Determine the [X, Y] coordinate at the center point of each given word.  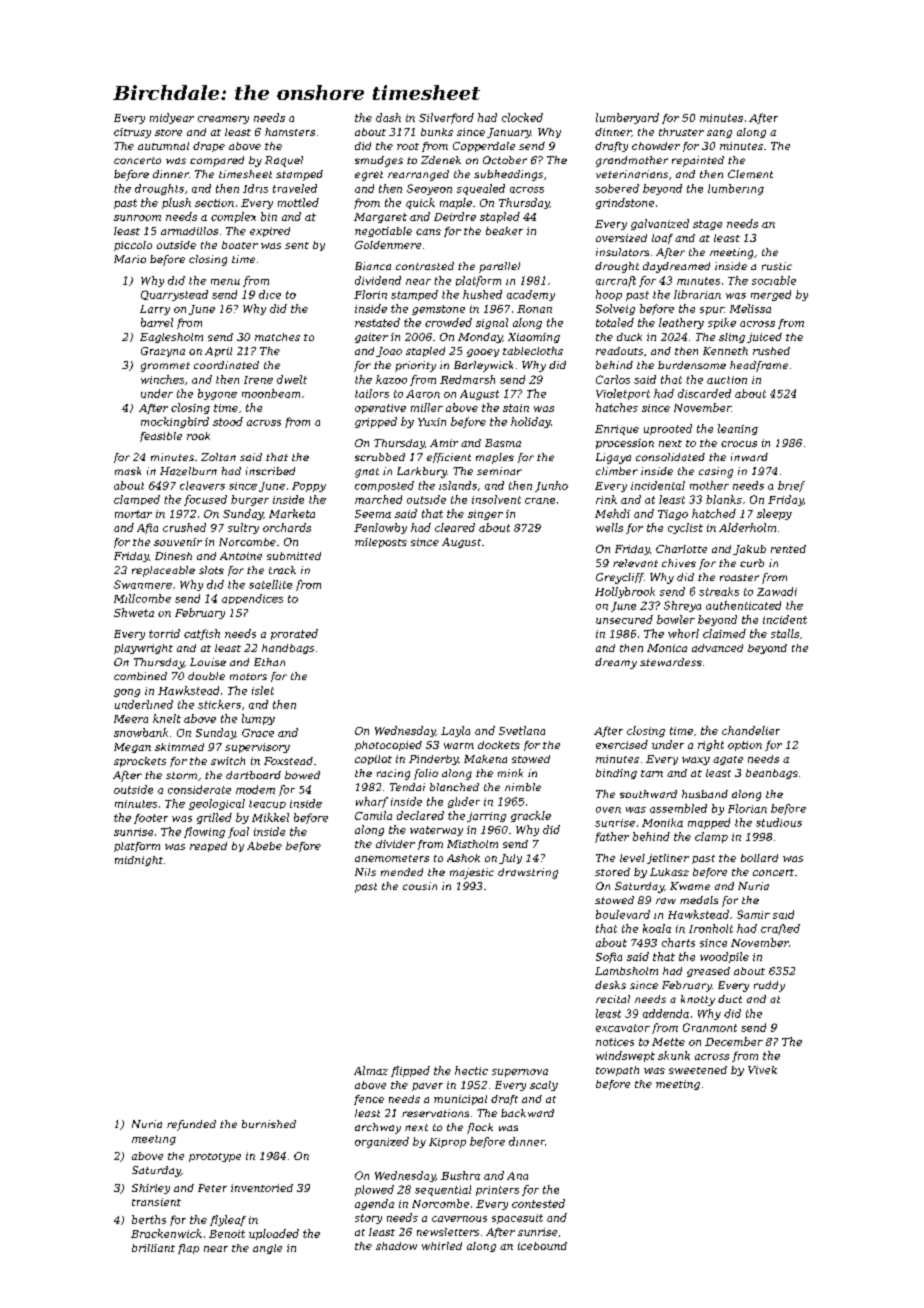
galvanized [660, 224]
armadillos [189, 231]
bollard [759, 858]
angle [267, 1249]
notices [615, 1042]
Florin [370, 294]
